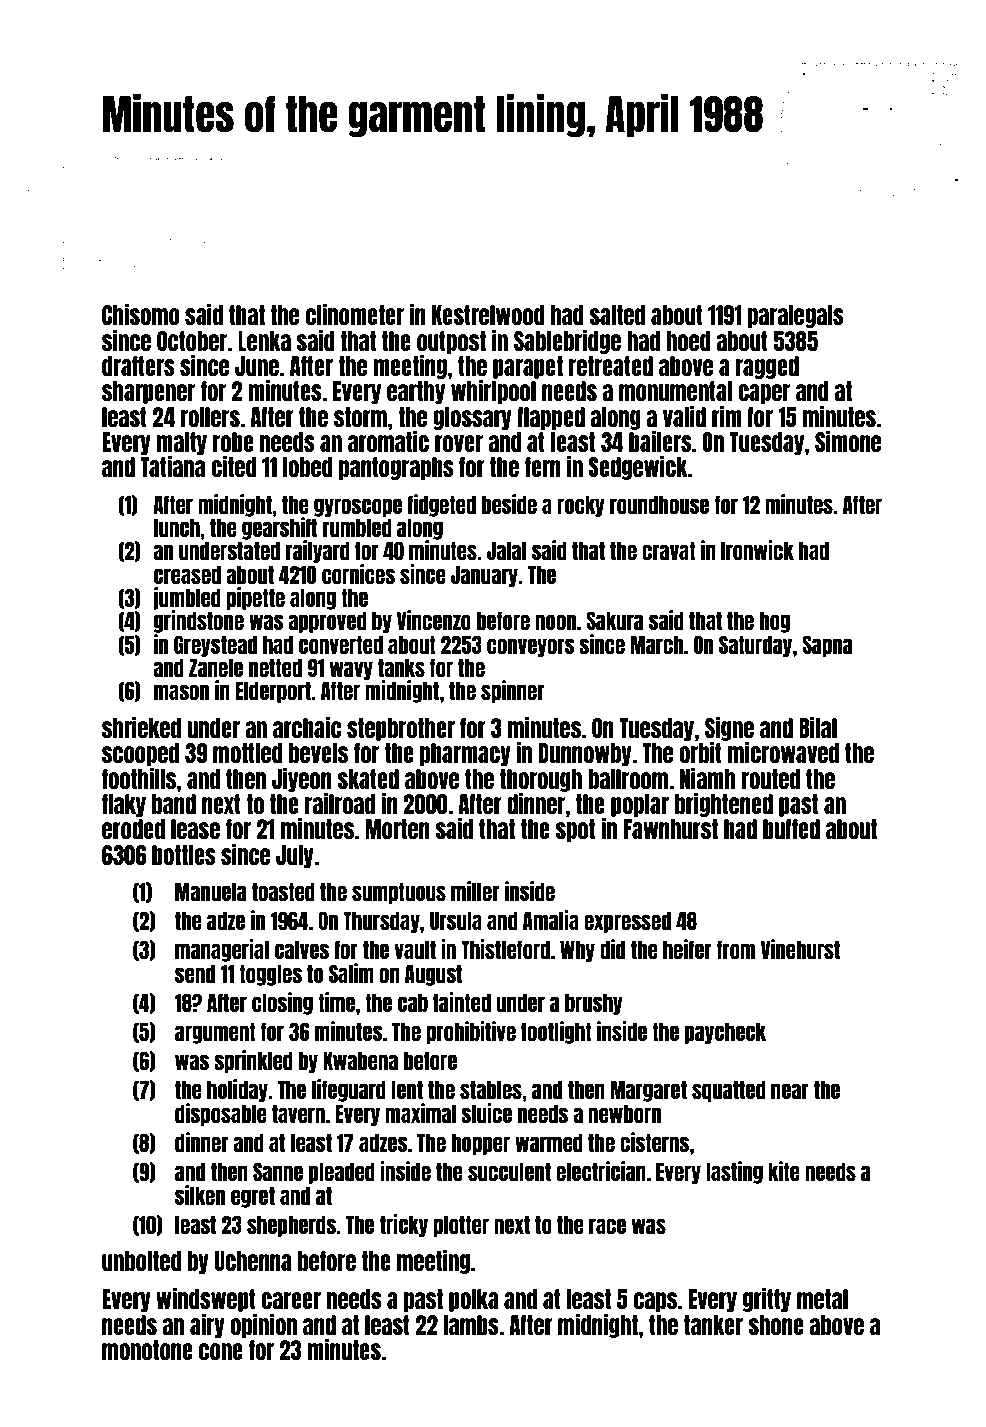 This screenshot has height=1427, width=986. Describe the element at coordinates (736, 949) in the screenshot. I see `from` at that location.
